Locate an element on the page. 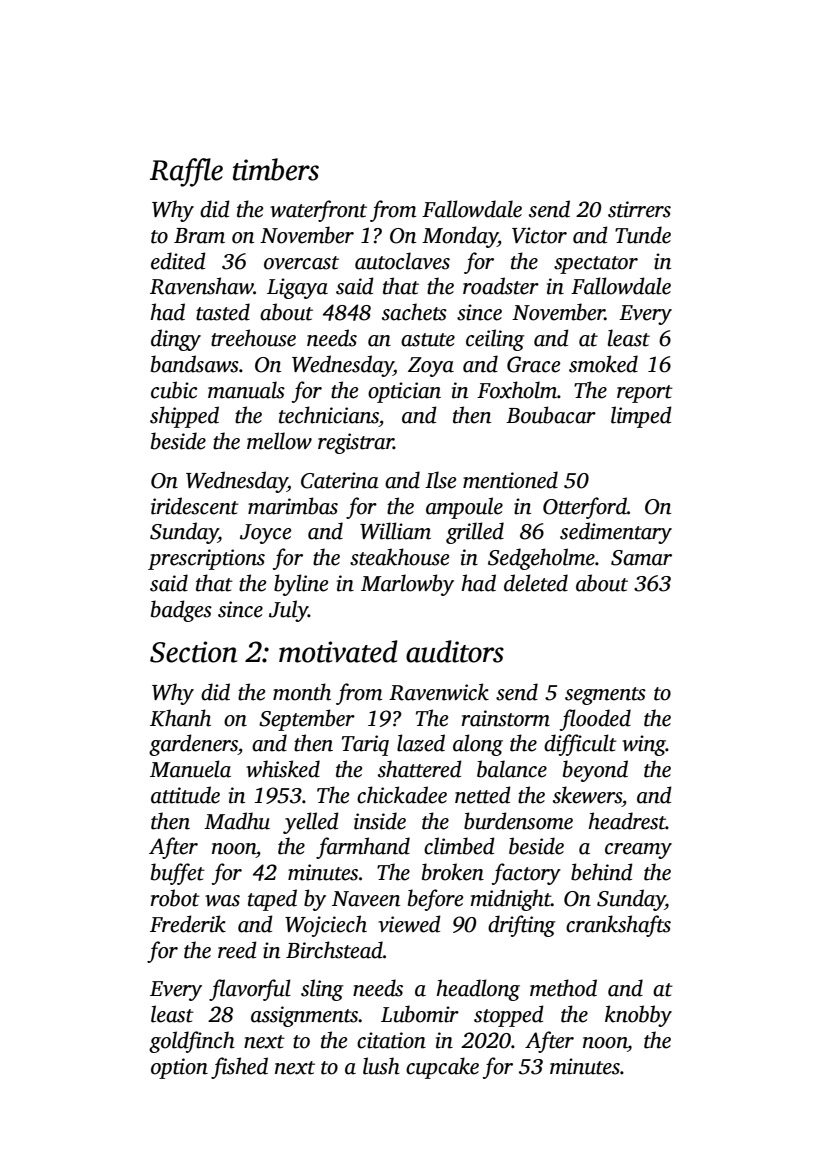 The height and width of the page is (1166, 822). creamy is located at coordinates (638, 851).
